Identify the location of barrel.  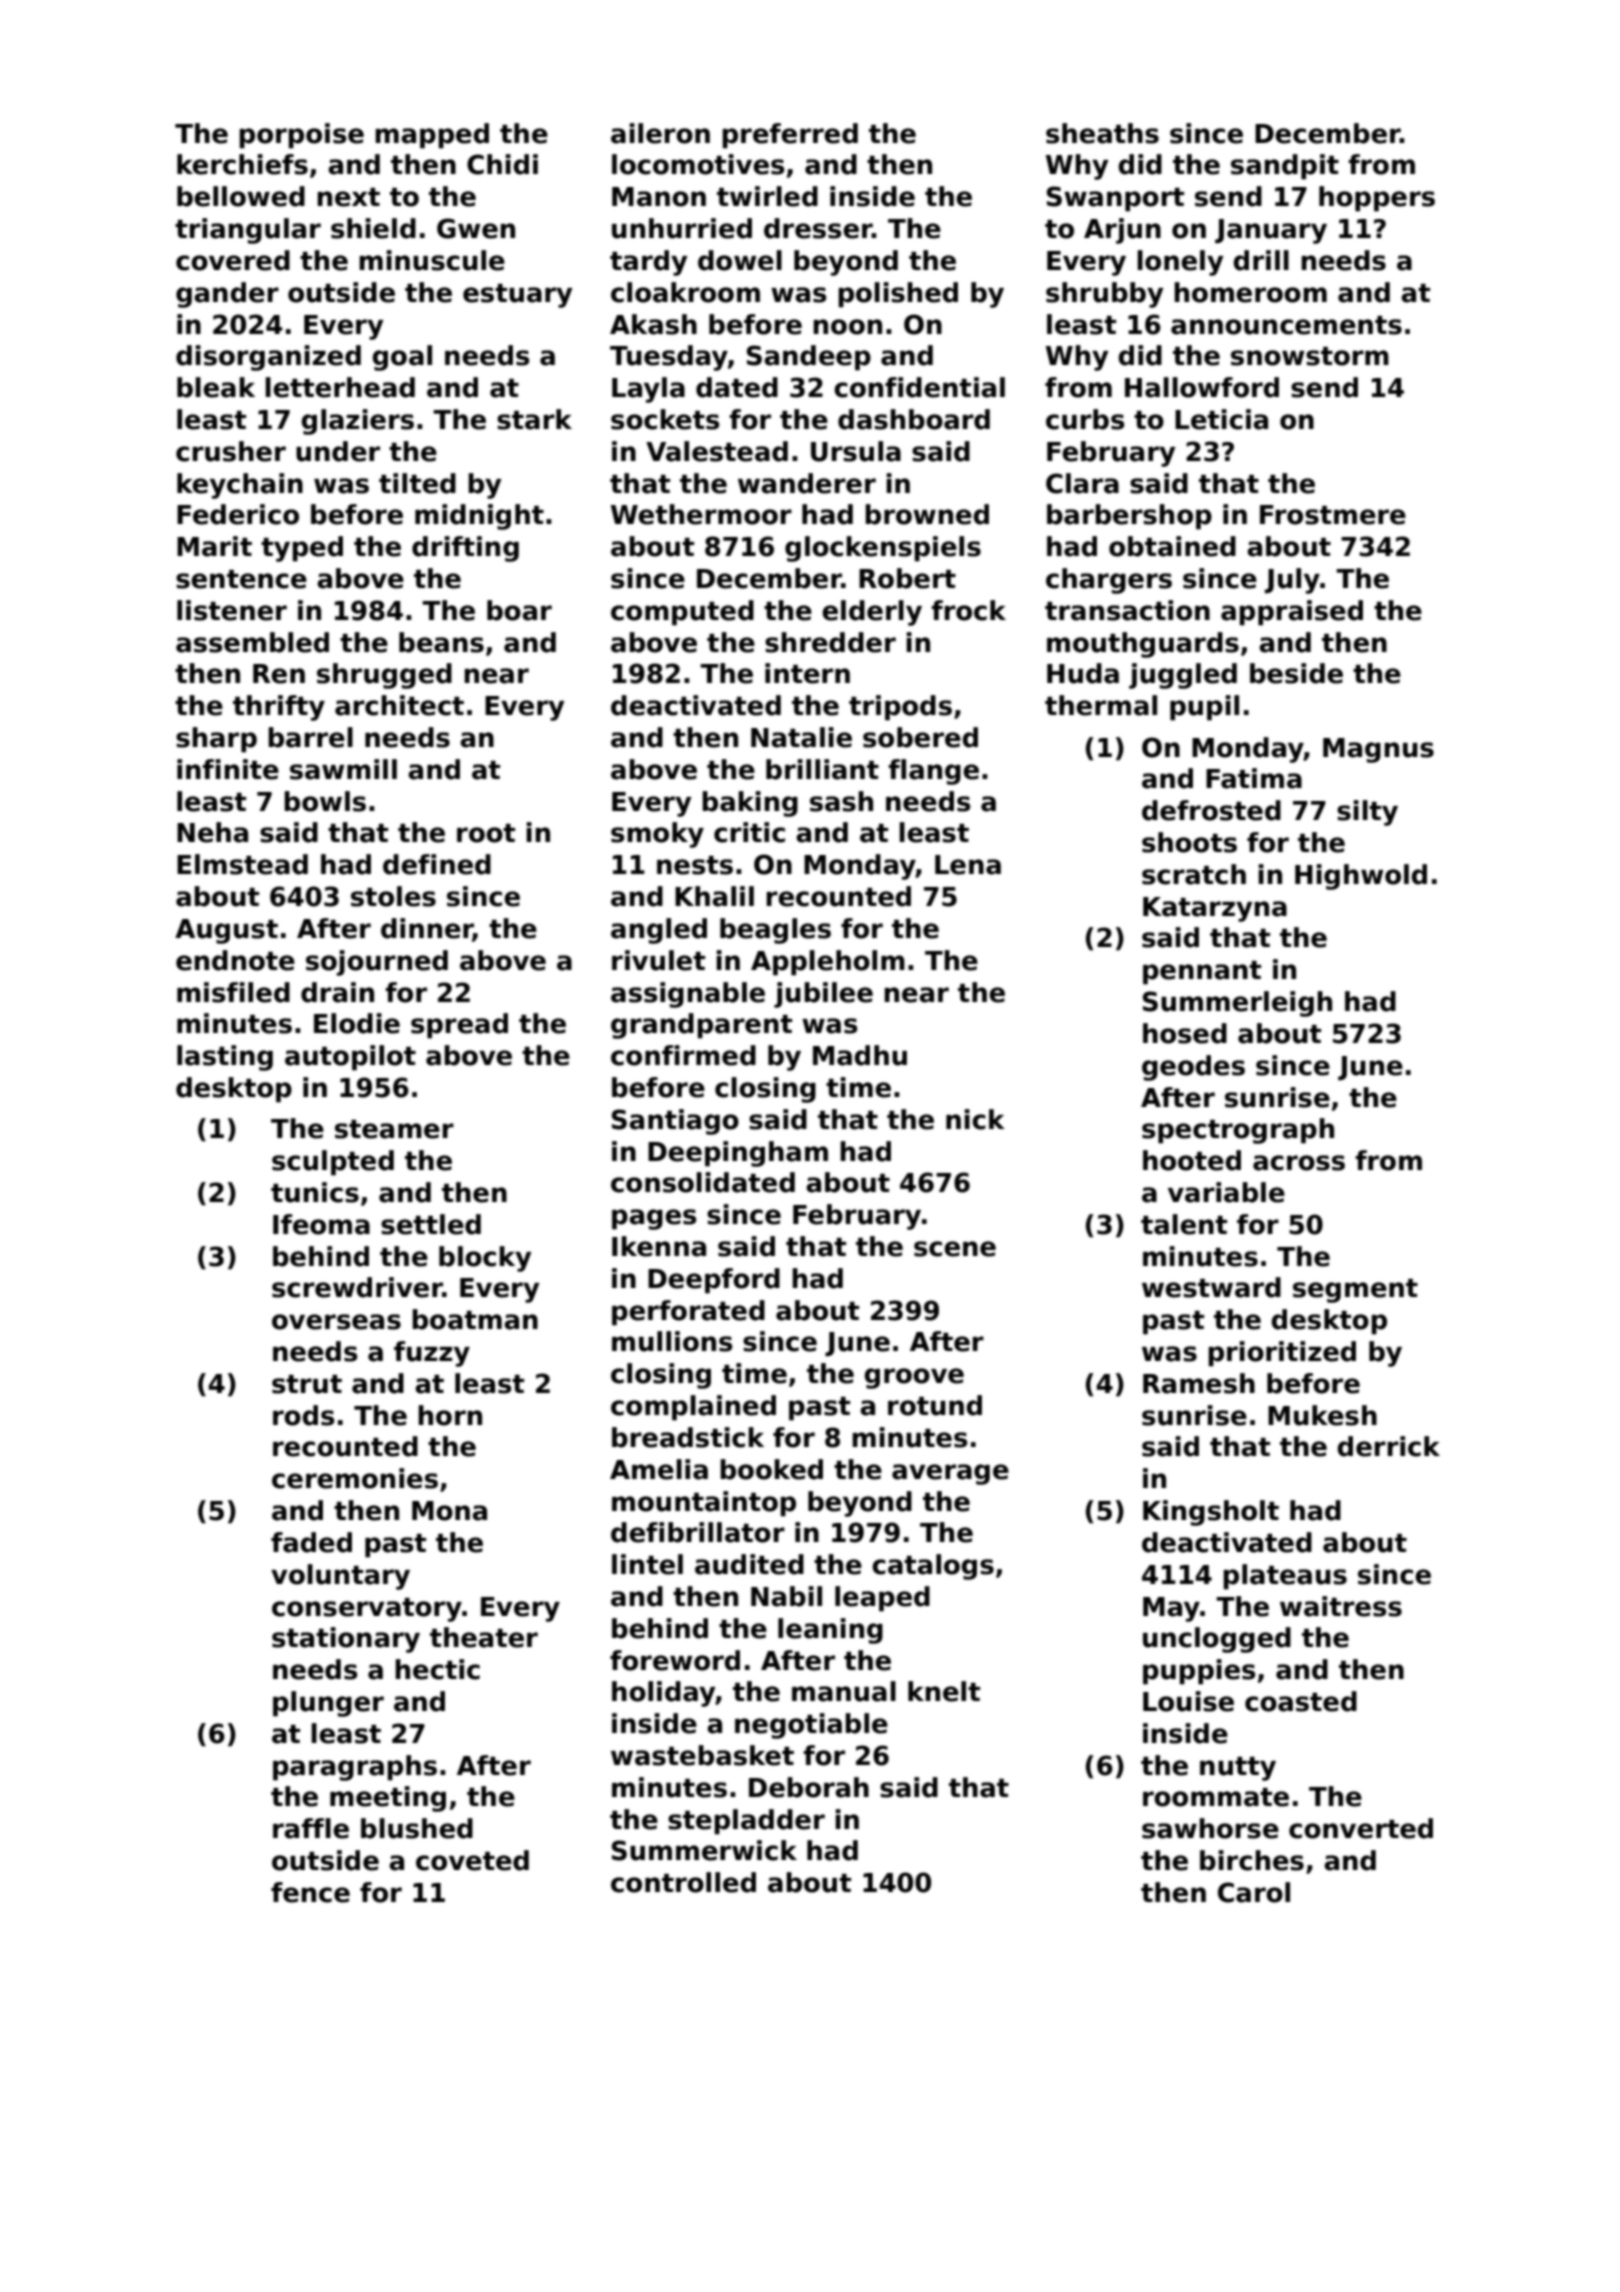
(310, 737).
